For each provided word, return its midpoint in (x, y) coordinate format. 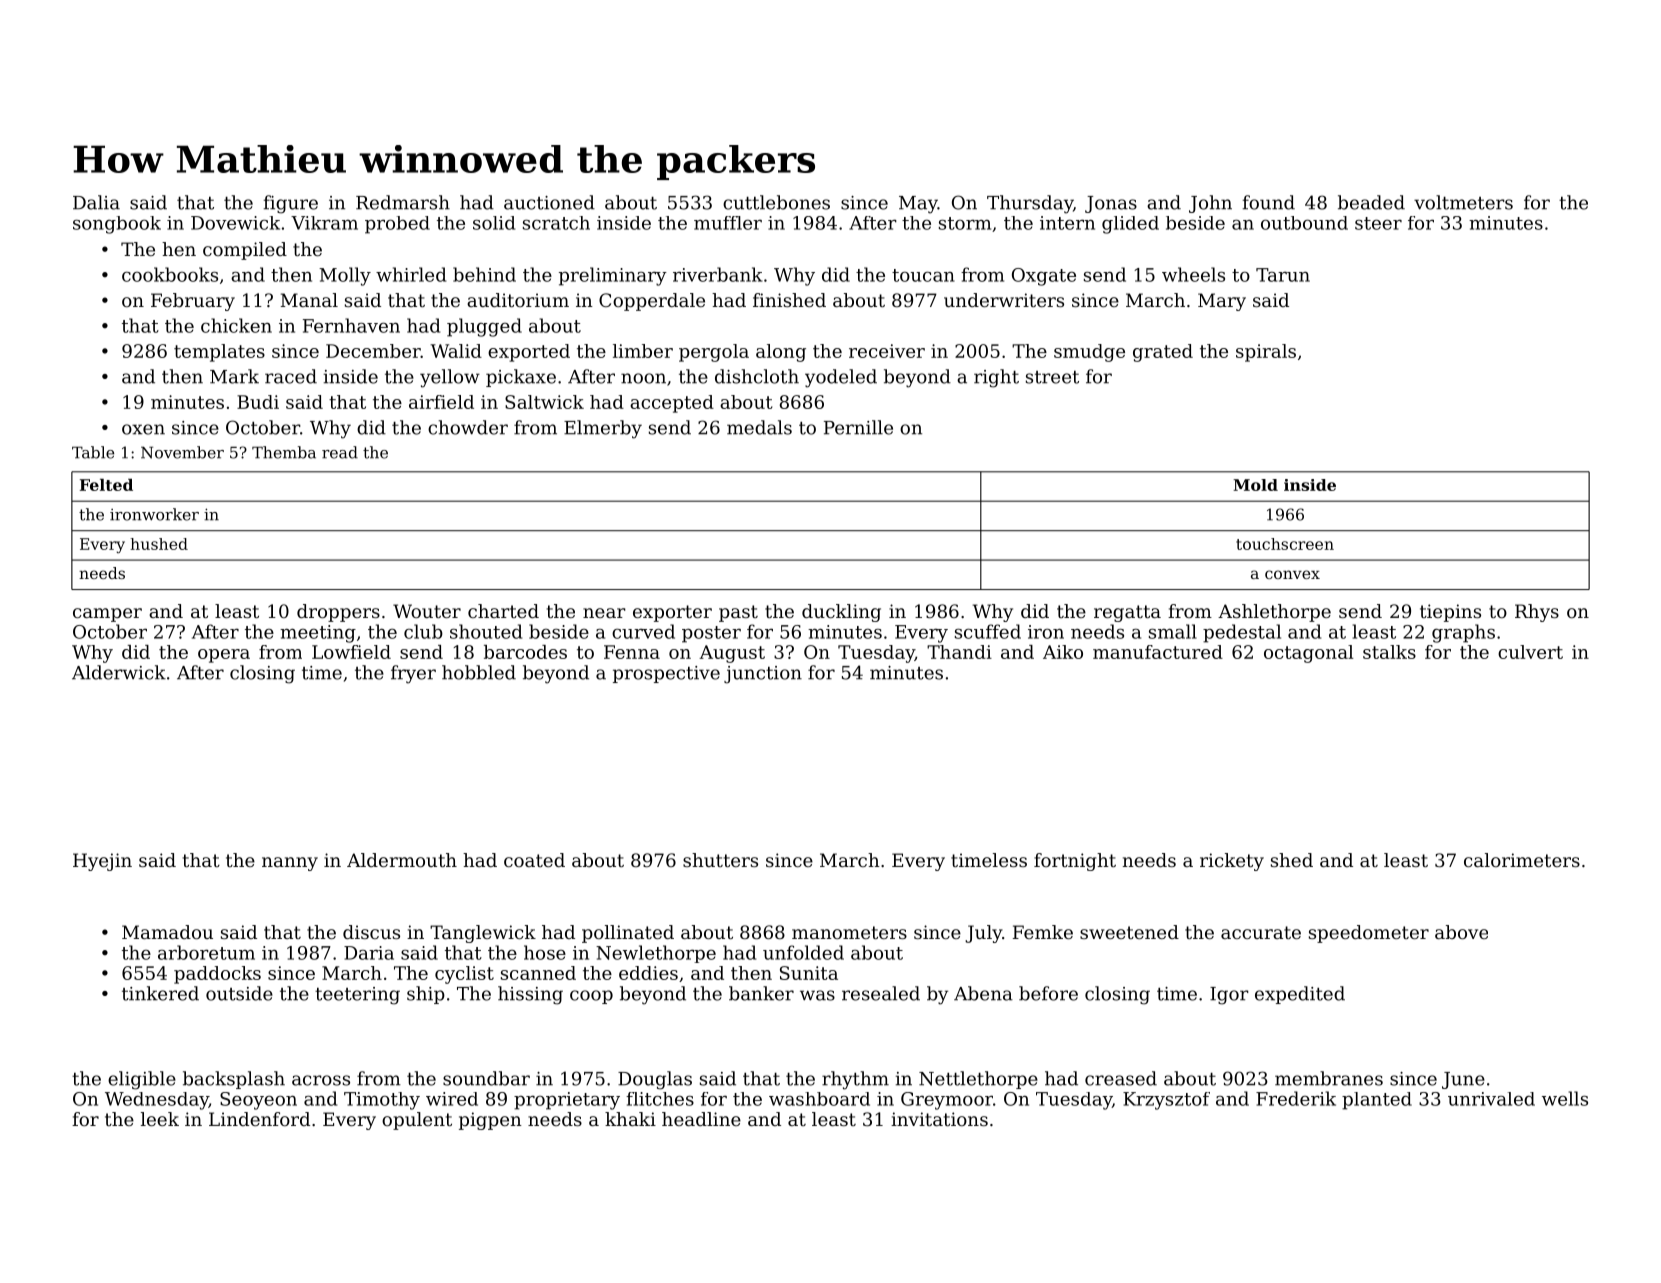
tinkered (160, 993)
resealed (881, 993)
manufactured (1158, 652)
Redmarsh (403, 202)
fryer (413, 674)
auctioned (549, 202)
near (604, 613)
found (1269, 202)
